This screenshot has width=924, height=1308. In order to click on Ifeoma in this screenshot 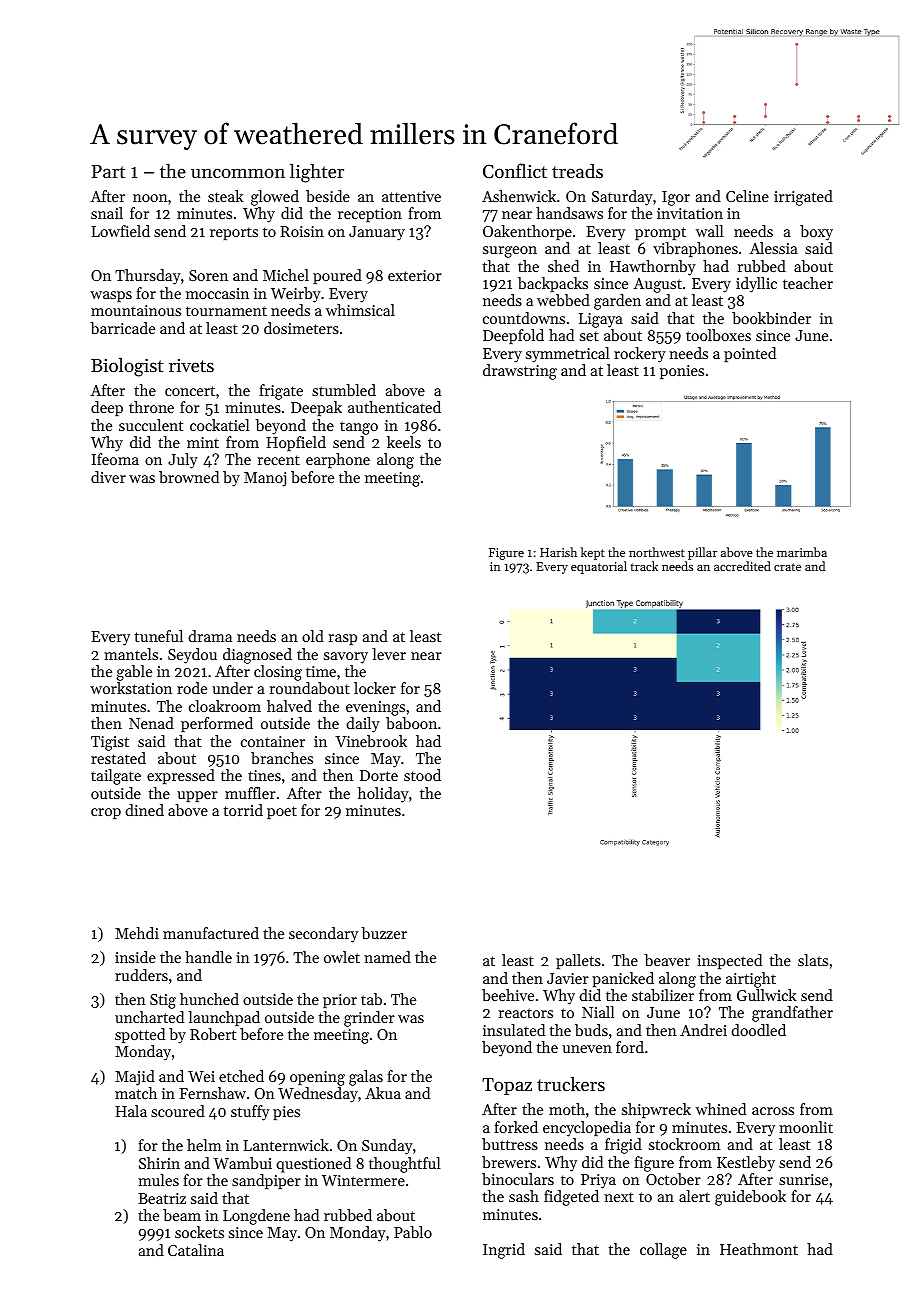, I will do `click(115, 459)`.
